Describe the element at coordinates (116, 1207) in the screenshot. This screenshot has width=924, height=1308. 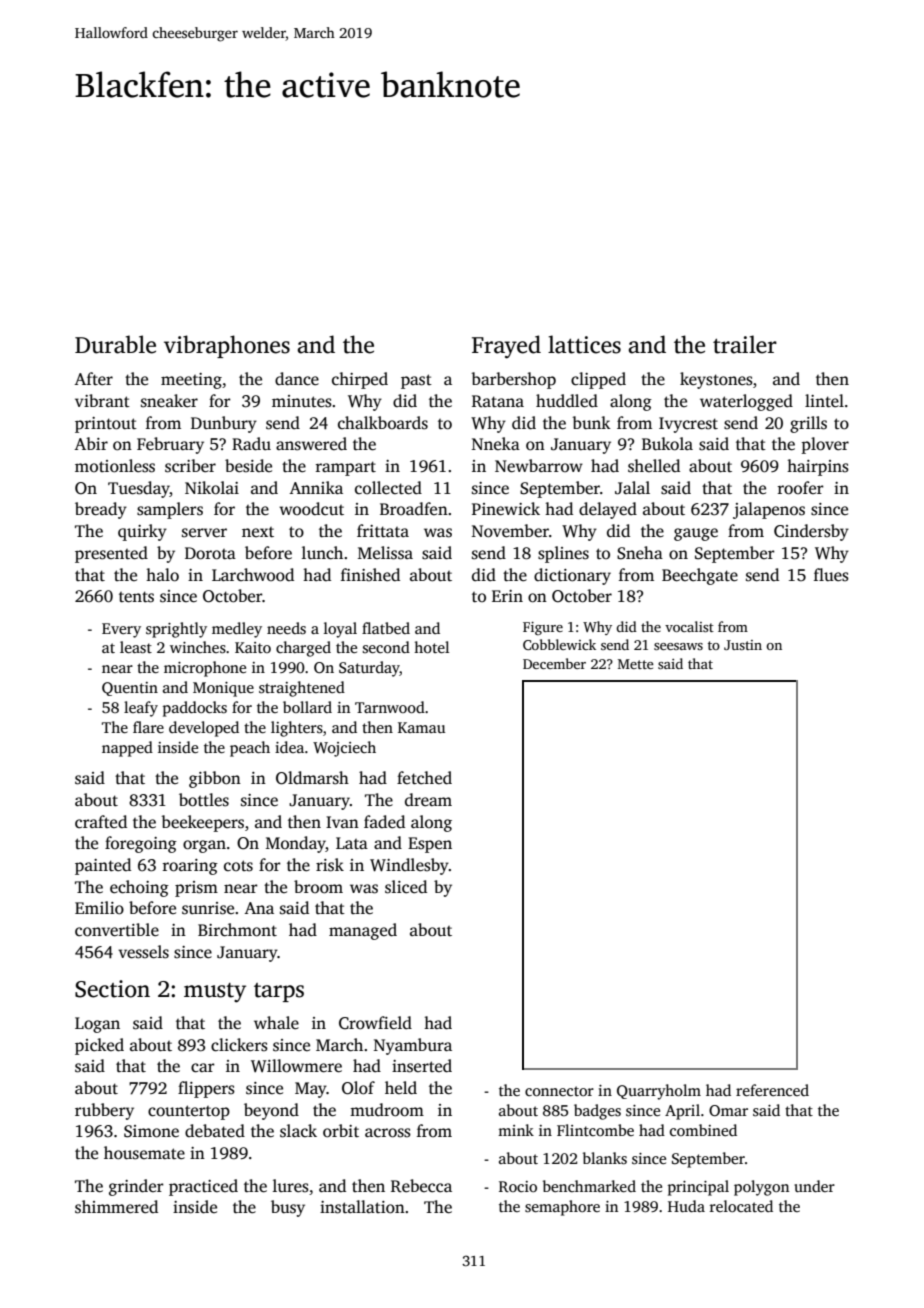
I see `shimmered` at that location.
